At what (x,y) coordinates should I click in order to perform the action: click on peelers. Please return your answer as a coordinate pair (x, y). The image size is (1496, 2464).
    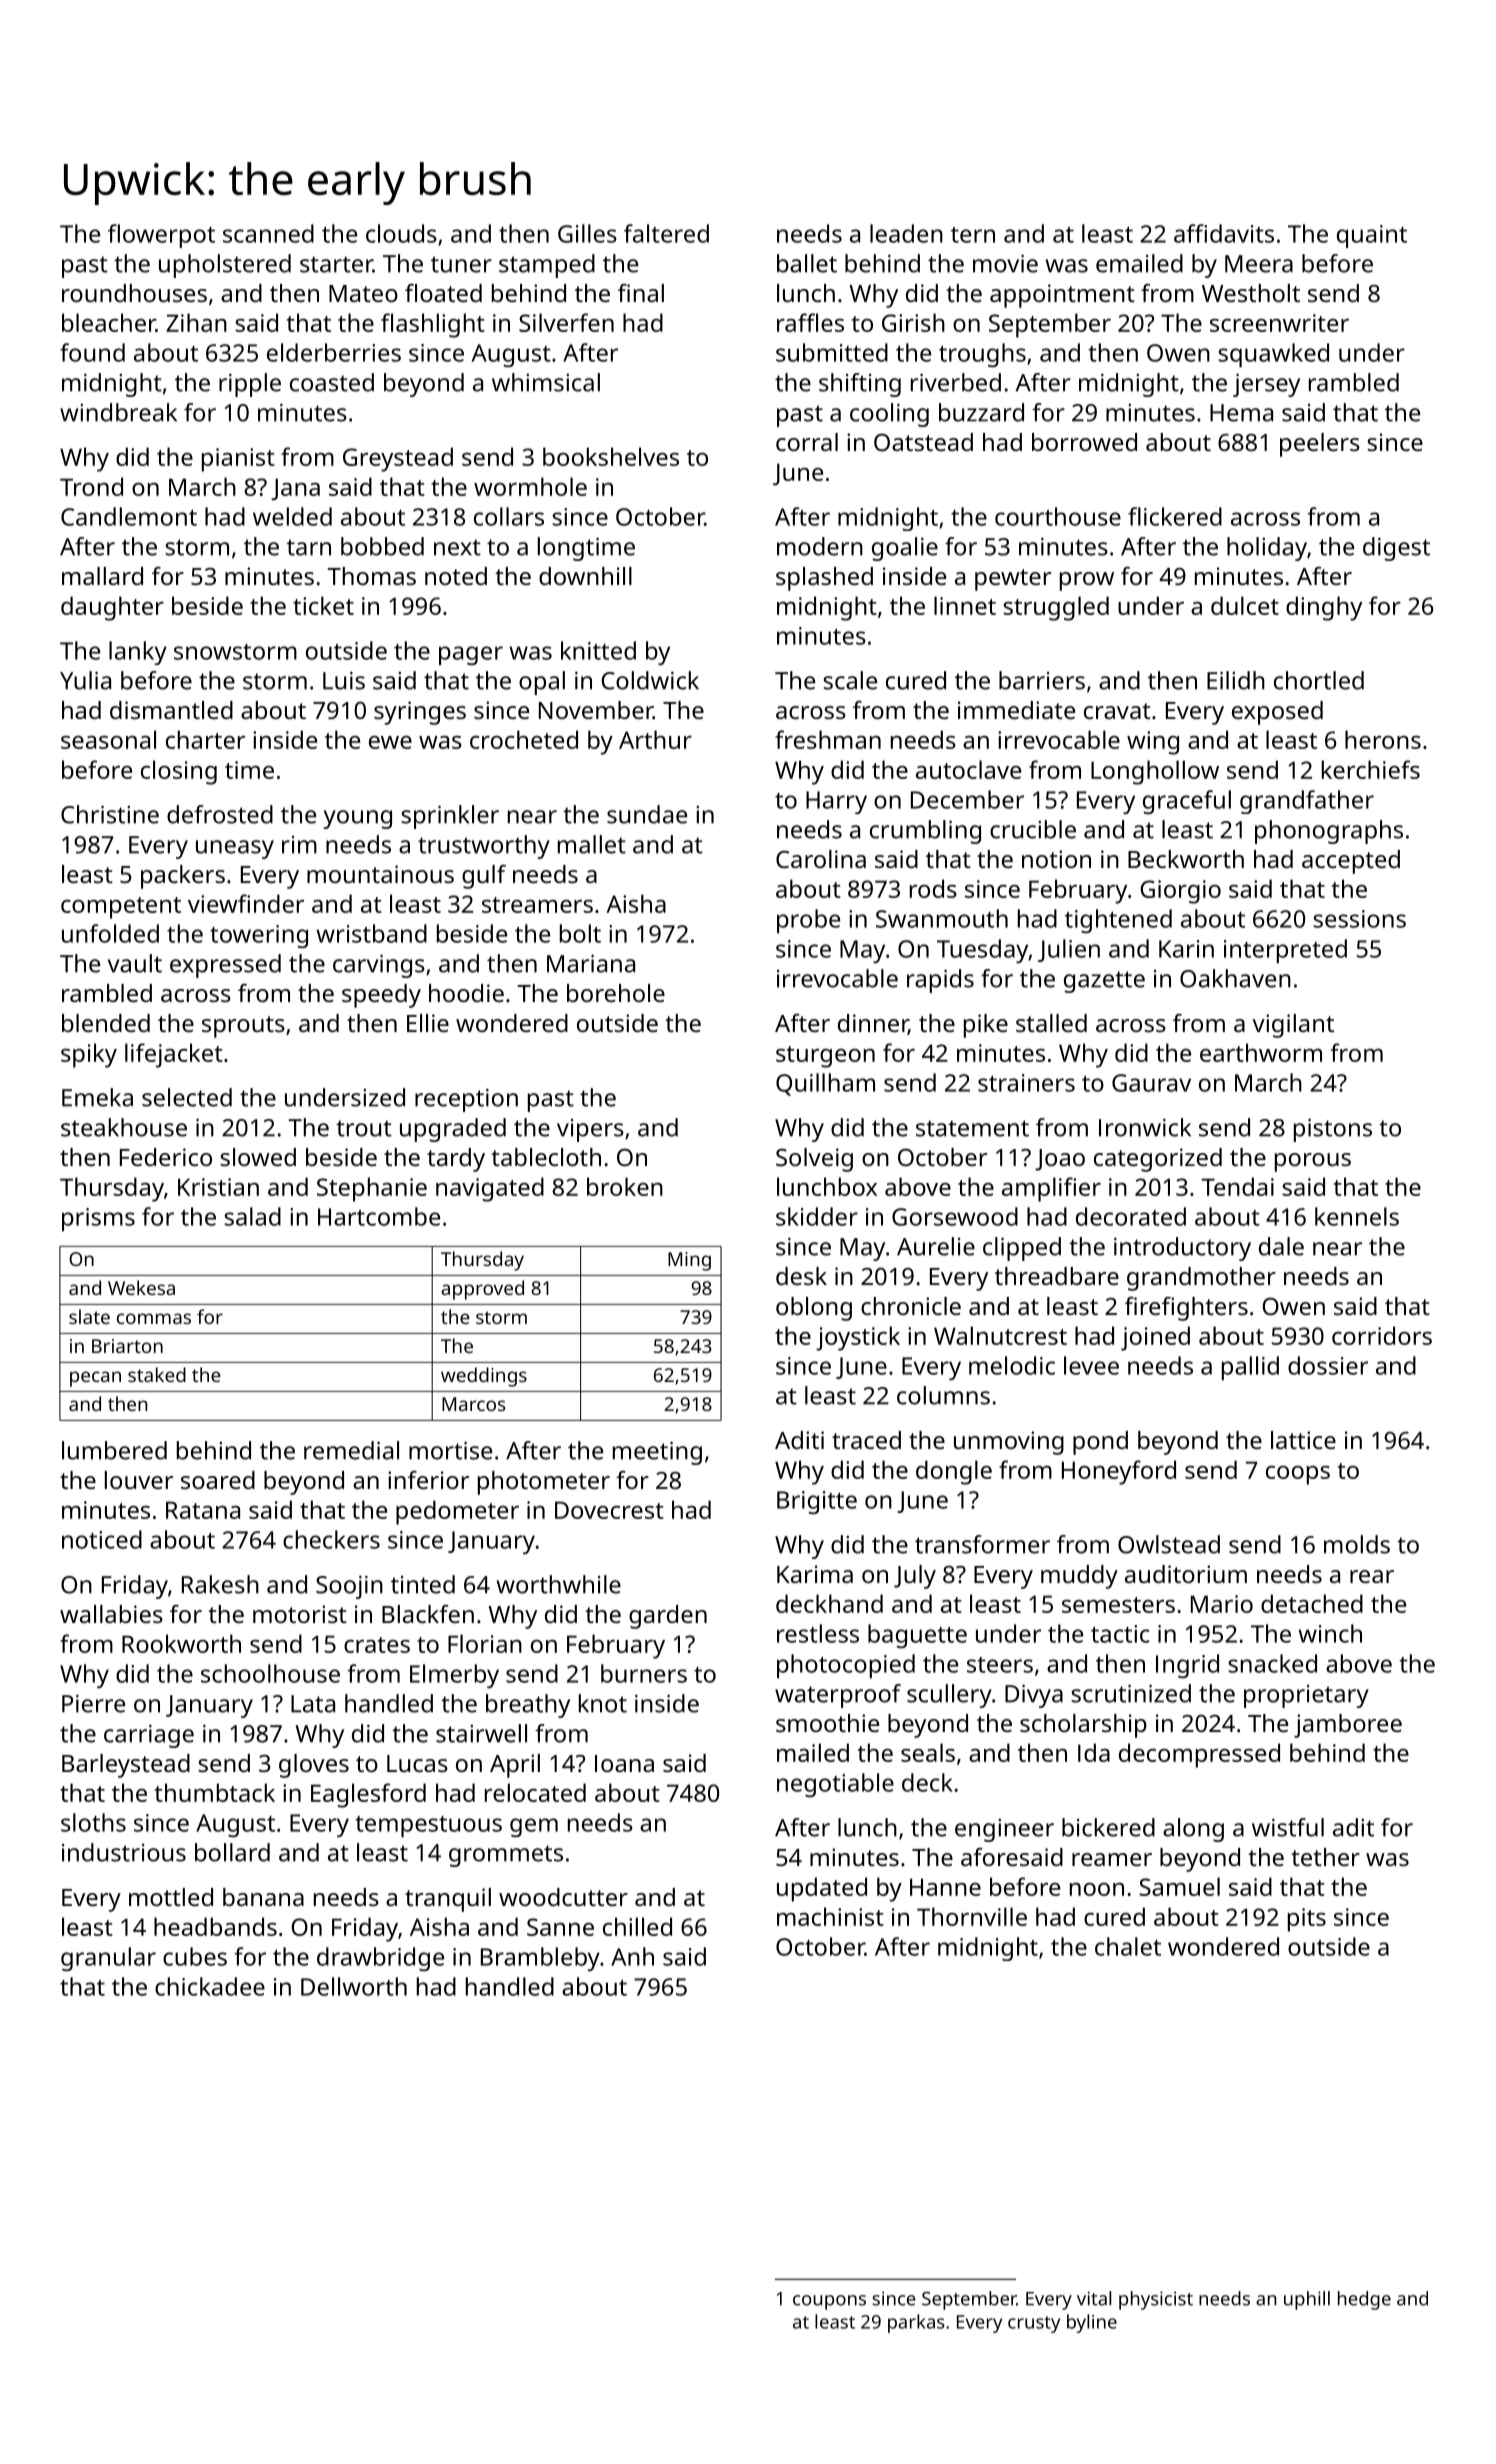
    Looking at the image, I should click on (1320, 445).
